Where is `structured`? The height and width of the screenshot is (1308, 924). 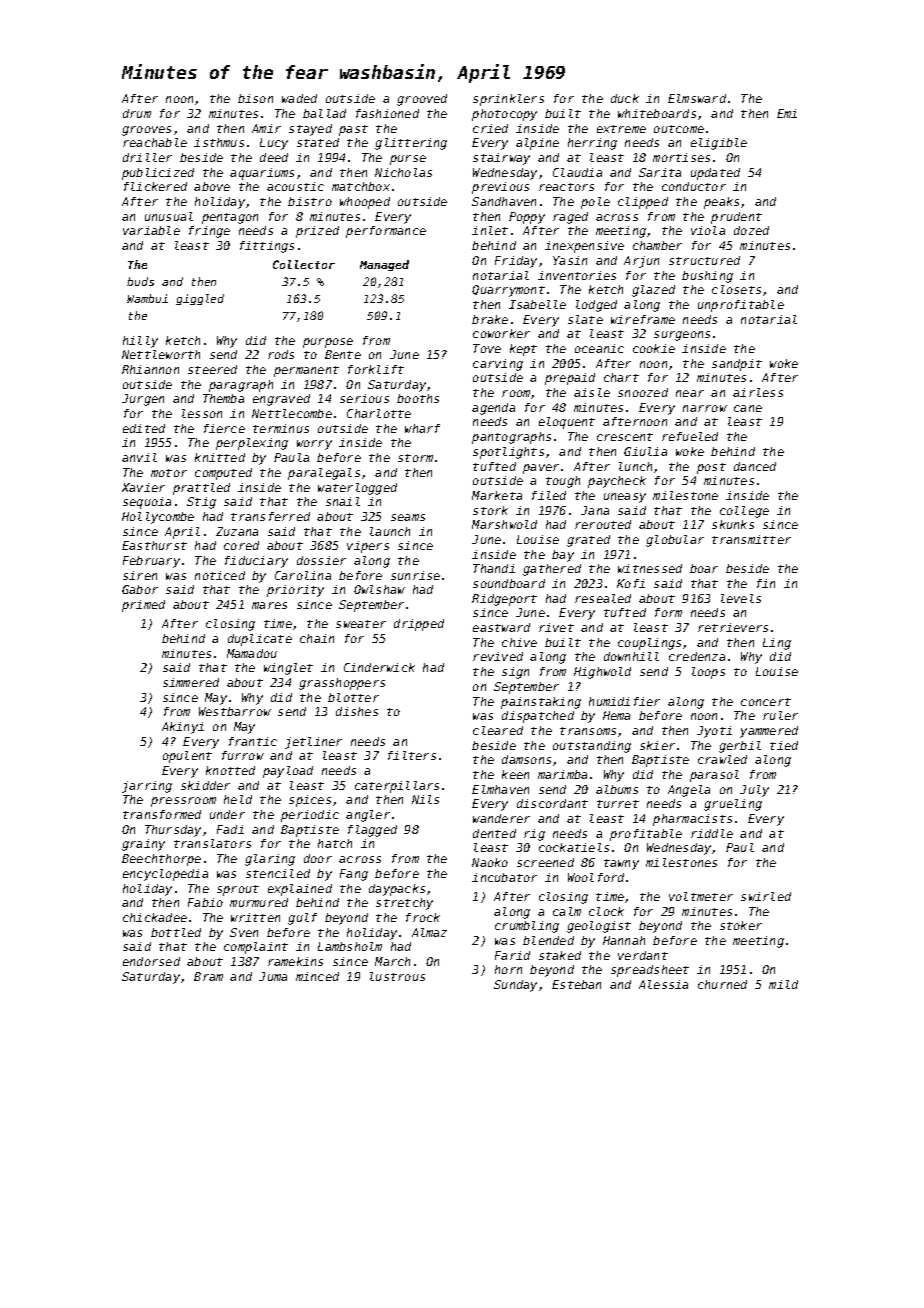 structured is located at coordinates (704, 260).
